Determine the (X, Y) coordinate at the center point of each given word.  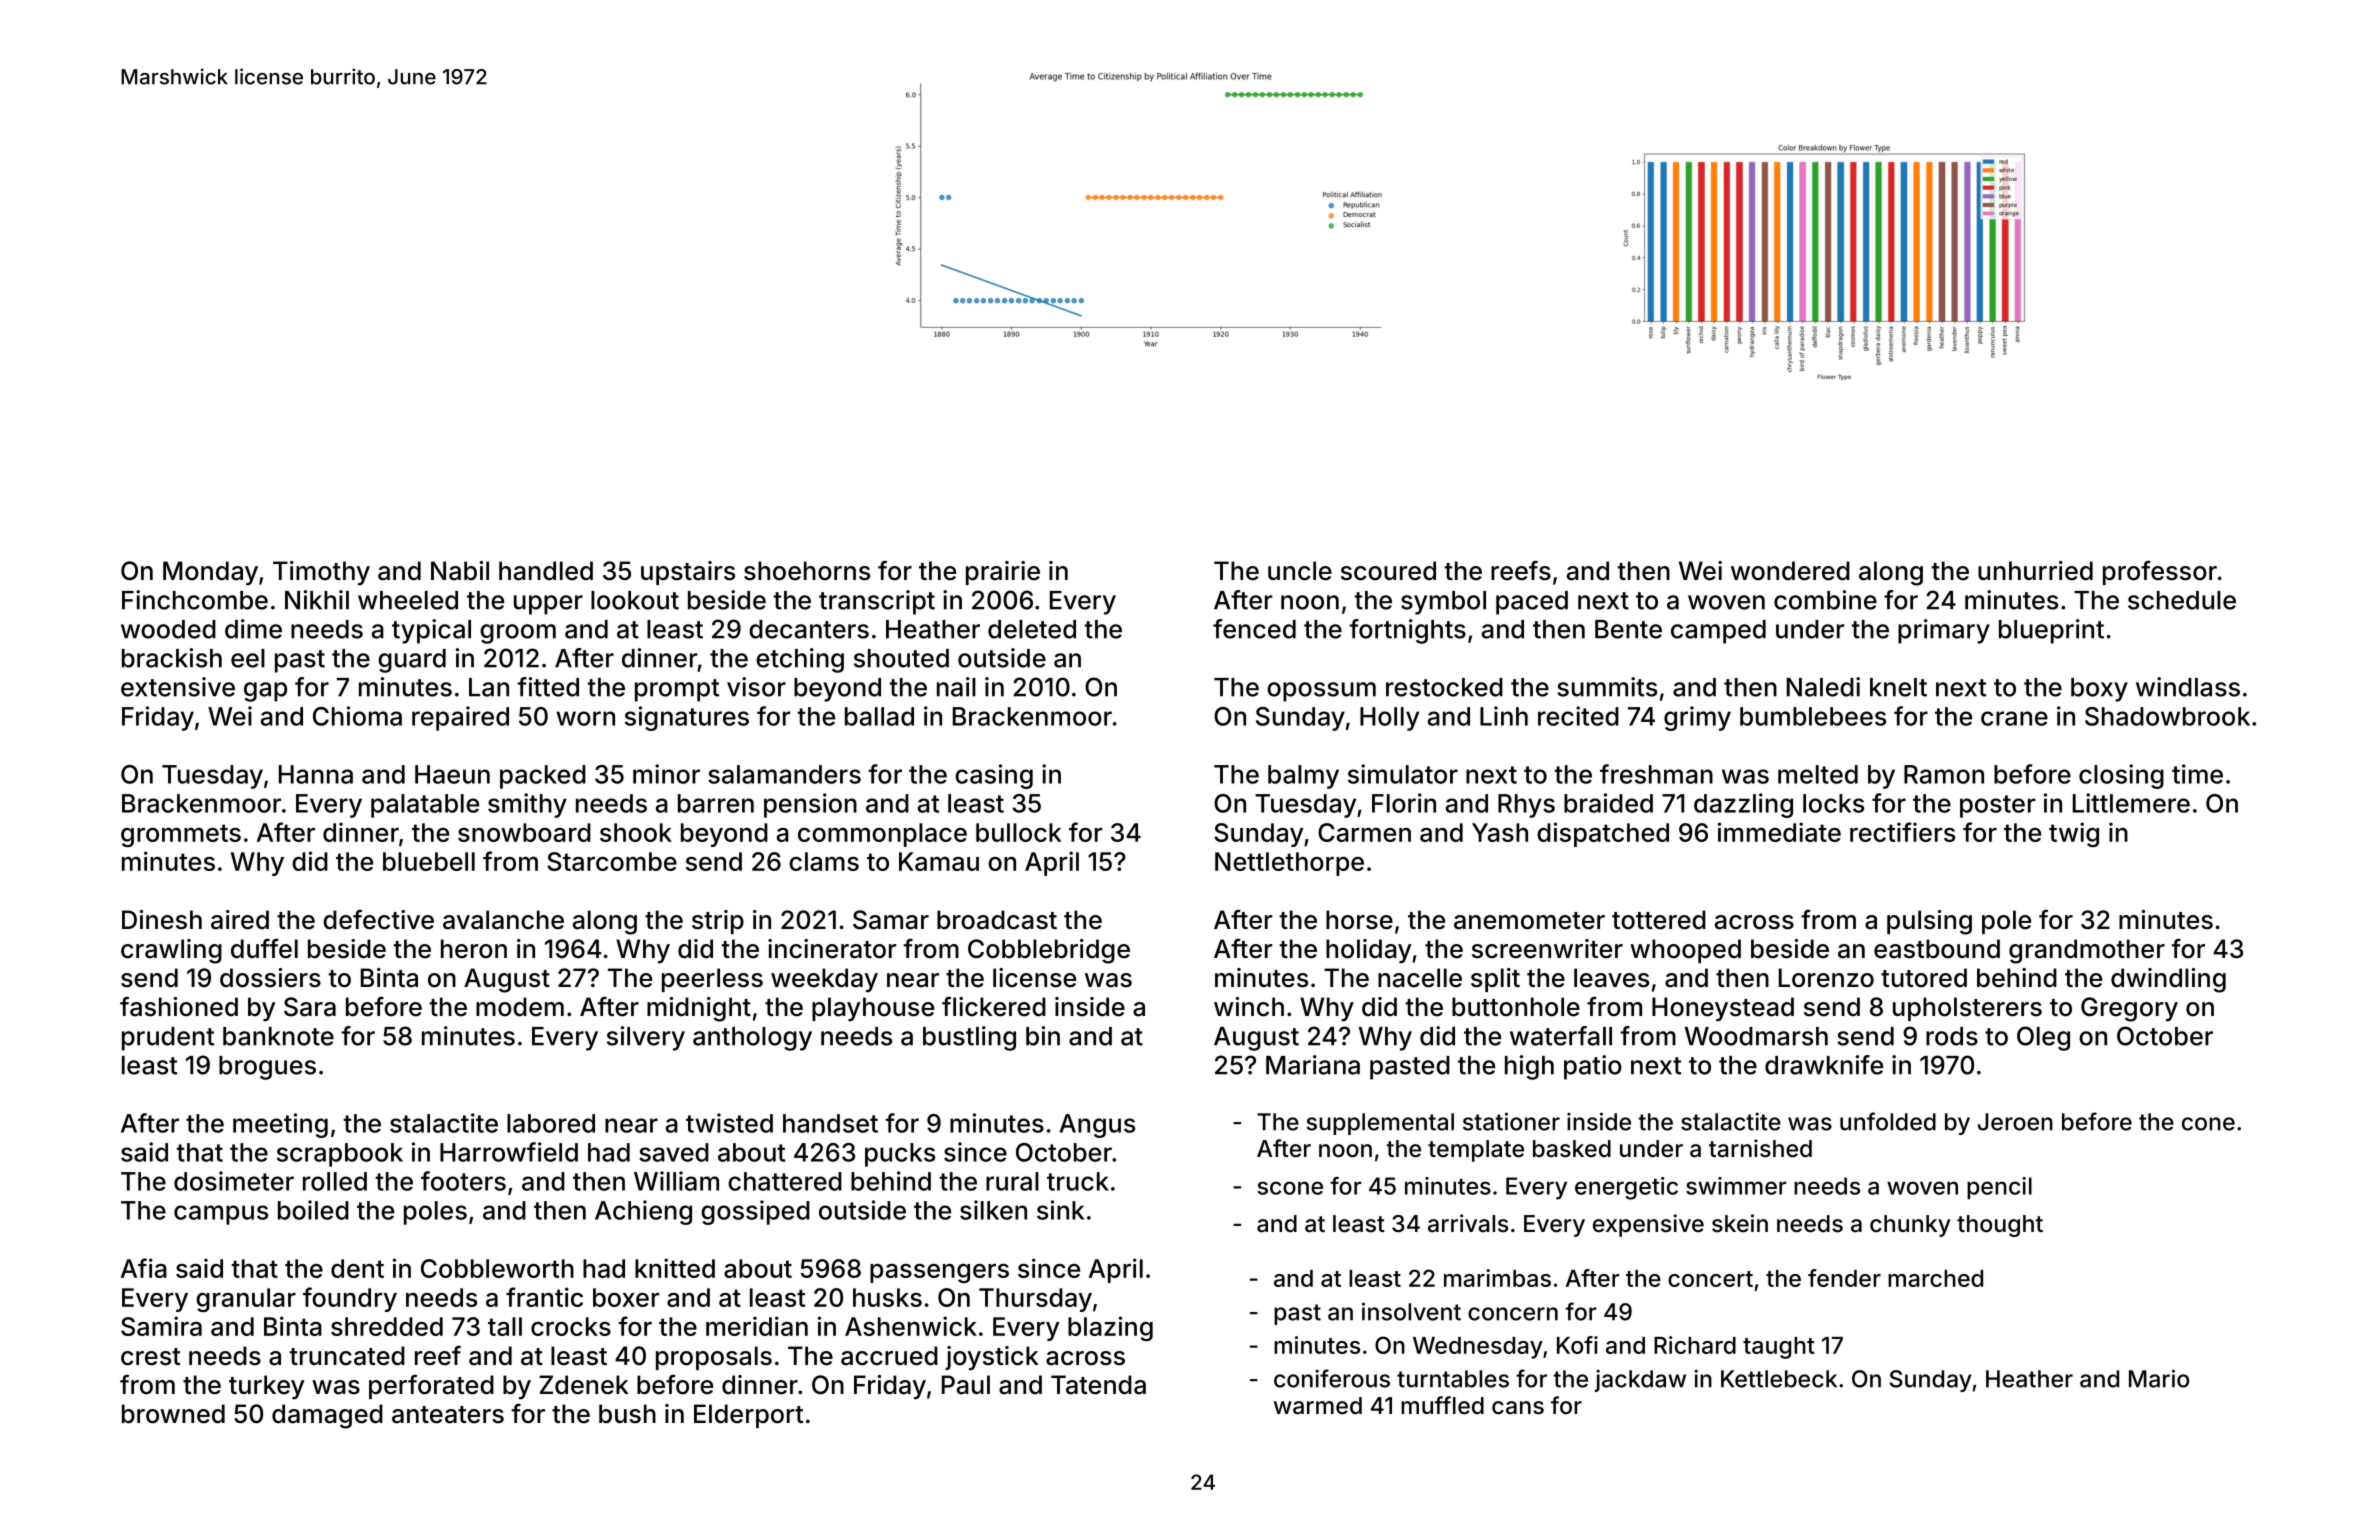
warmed (1318, 1406)
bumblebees (1813, 716)
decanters (809, 629)
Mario (2159, 1378)
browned (173, 1414)
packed (543, 777)
